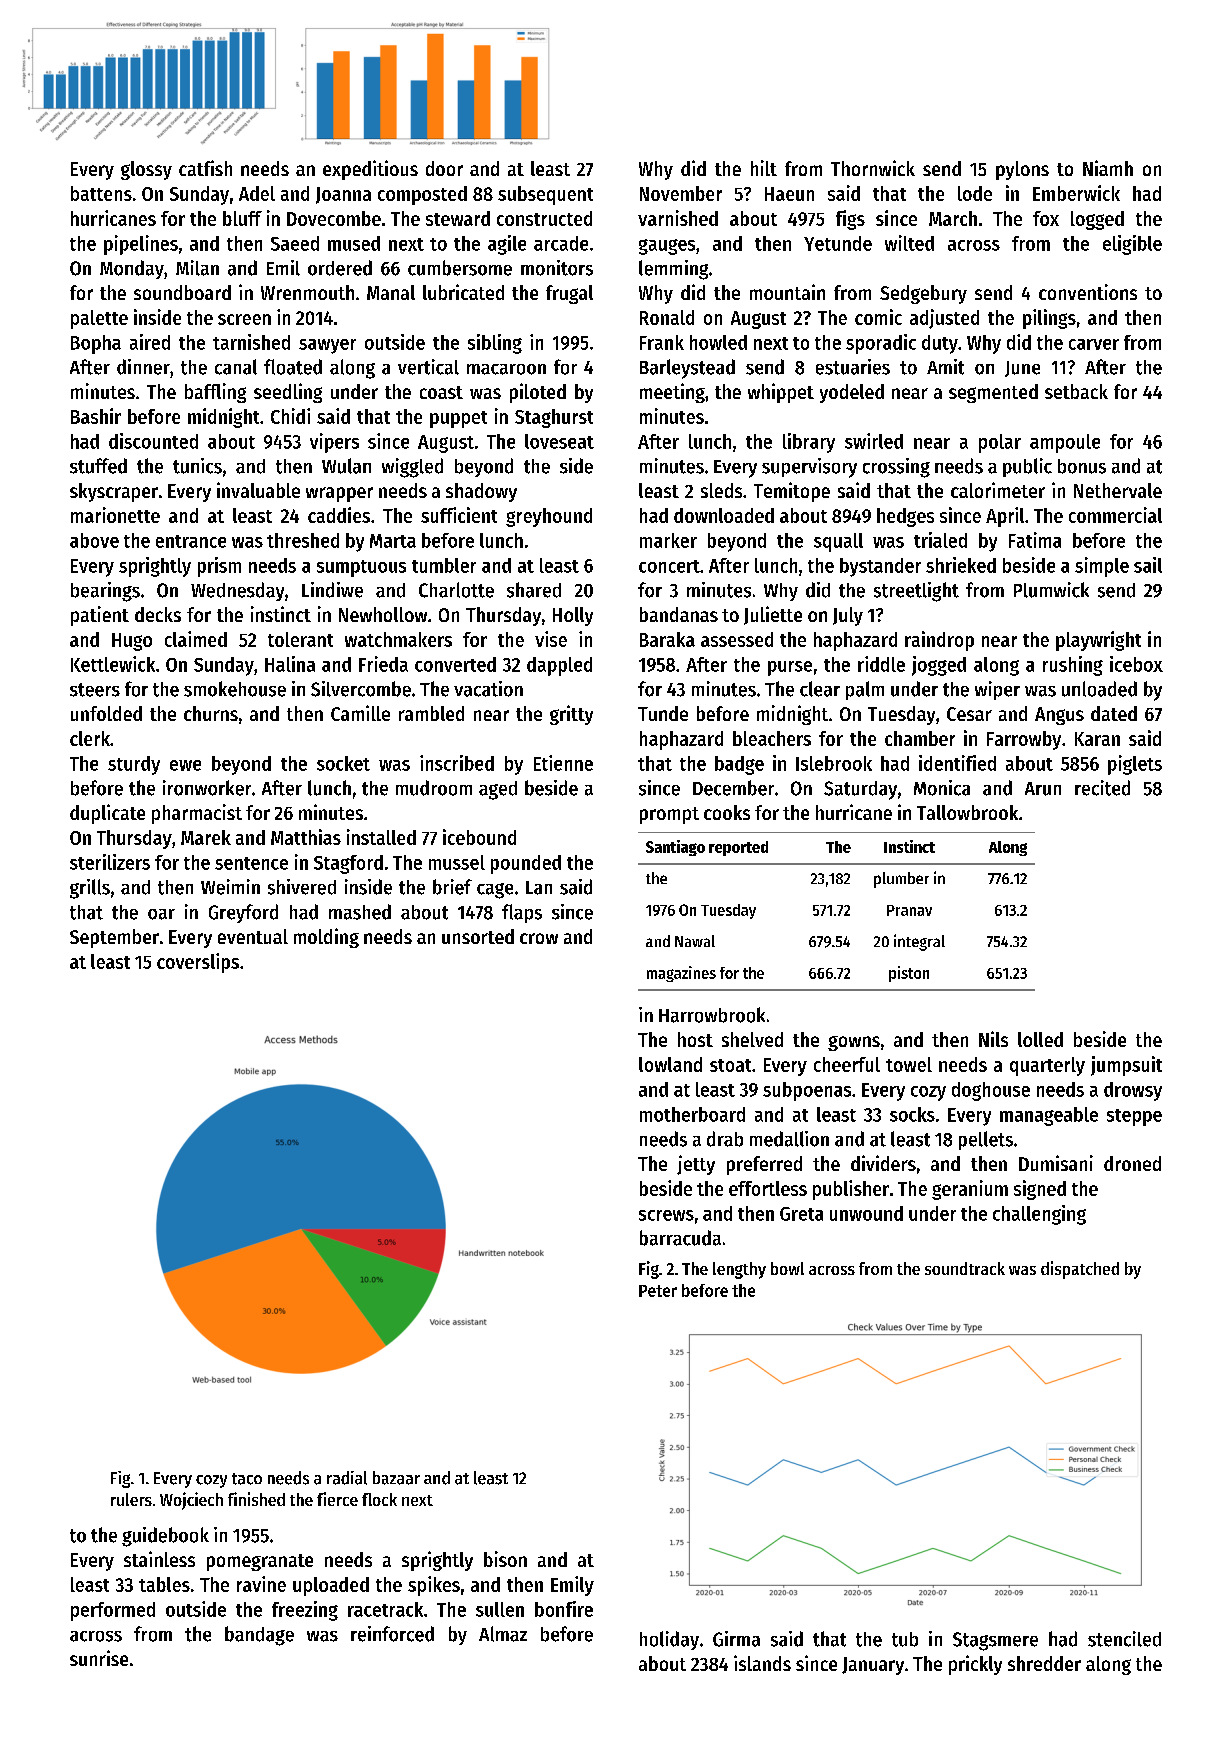  Describe the element at coordinates (545, 195) in the screenshot. I see `subsequent` at that location.
